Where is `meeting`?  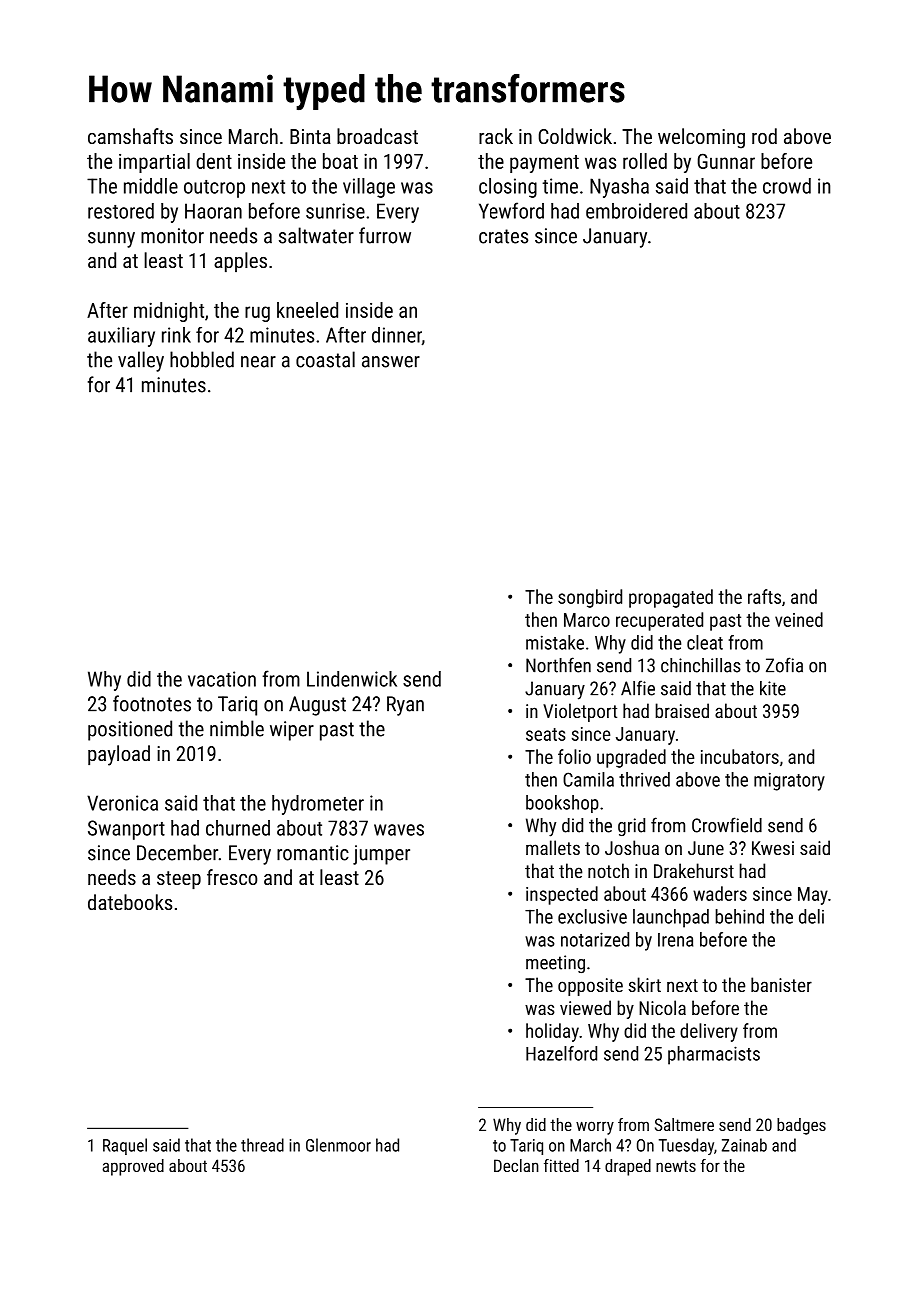
meeting is located at coordinates (555, 964).
